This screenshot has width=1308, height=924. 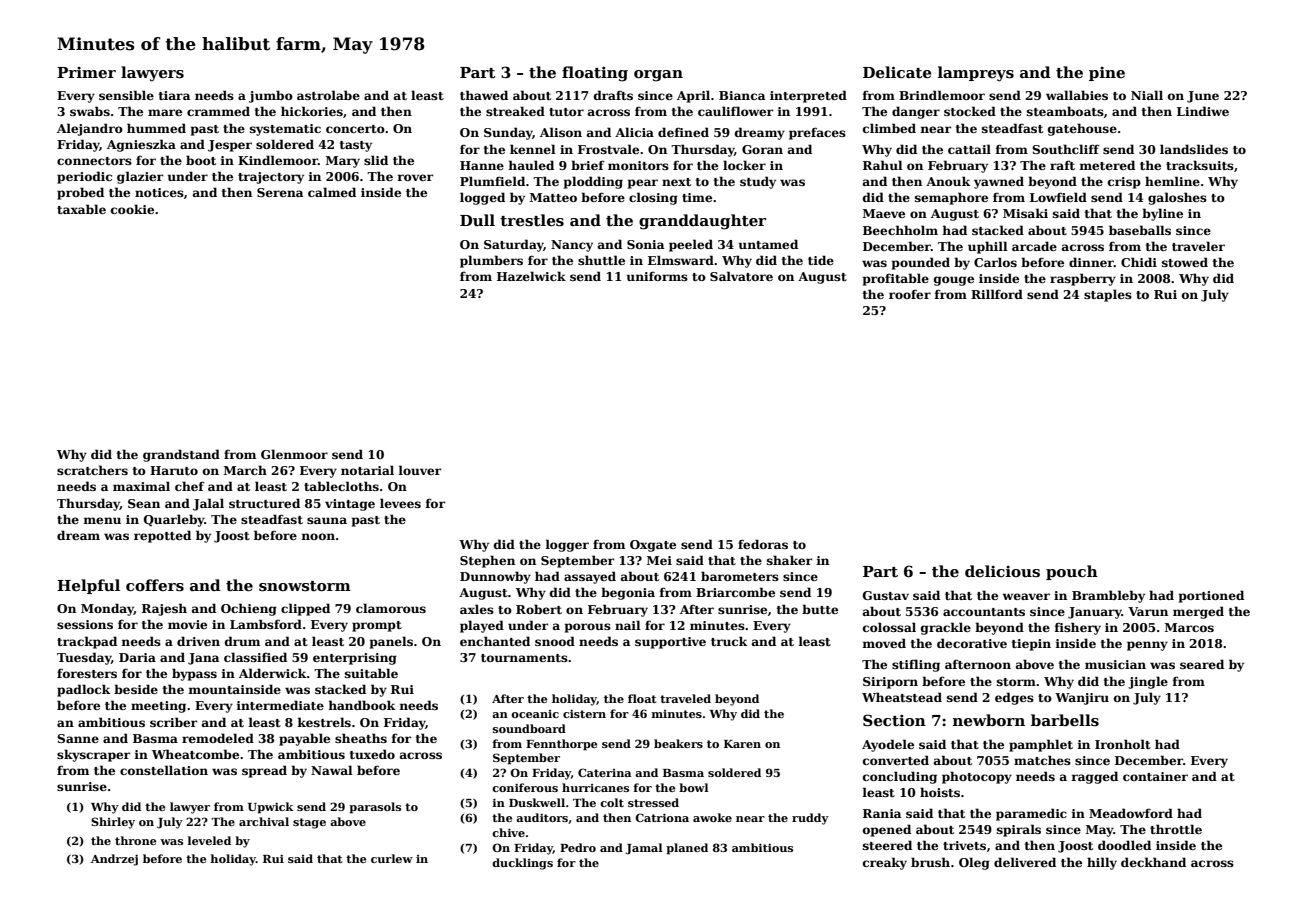 I want to click on metered, so click(x=1107, y=165).
